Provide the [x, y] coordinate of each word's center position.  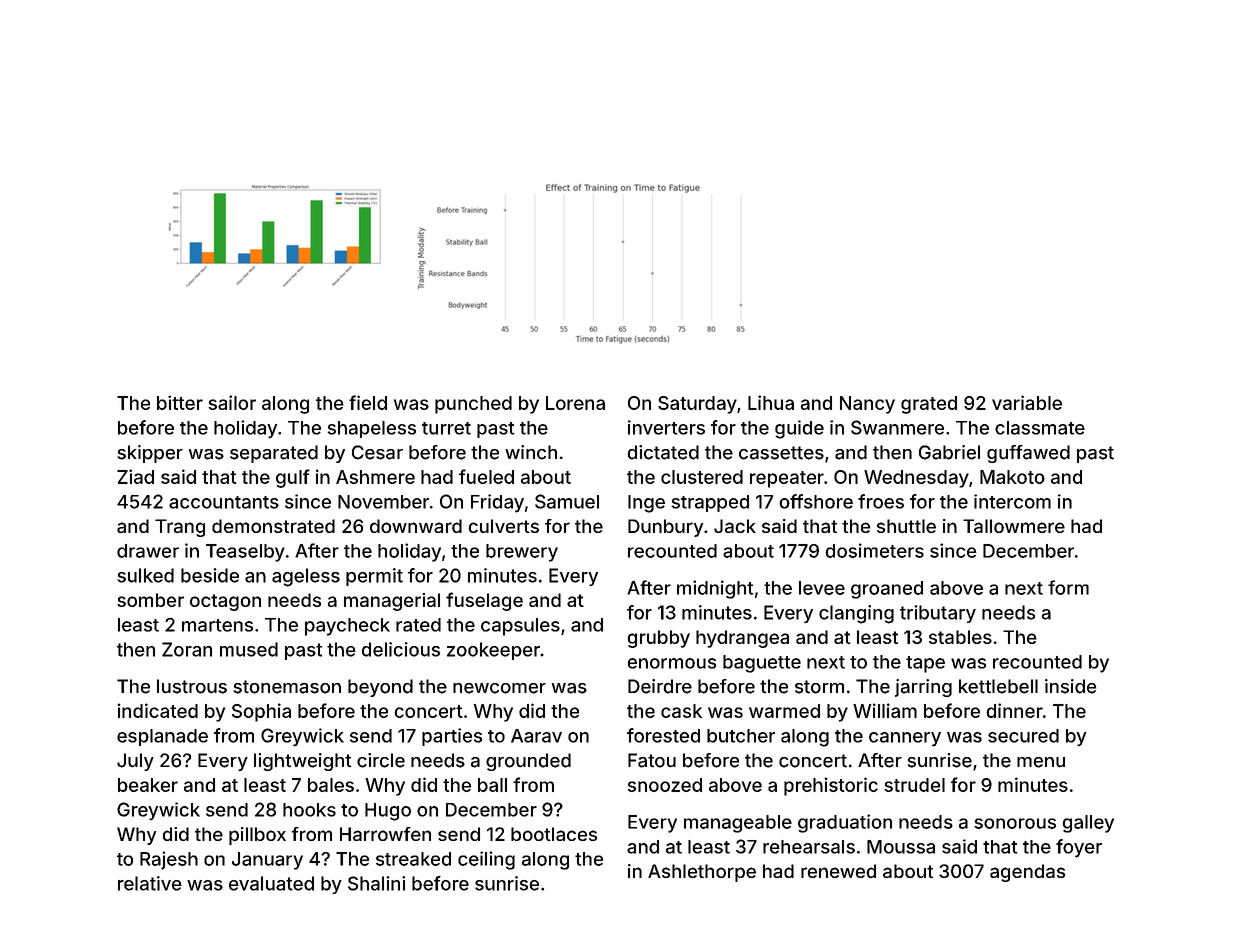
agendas [1027, 873]
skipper [150, 454]
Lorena [575, 403]
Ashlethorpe [702, 873]
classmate [1040, 428]
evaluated [271, 883]
